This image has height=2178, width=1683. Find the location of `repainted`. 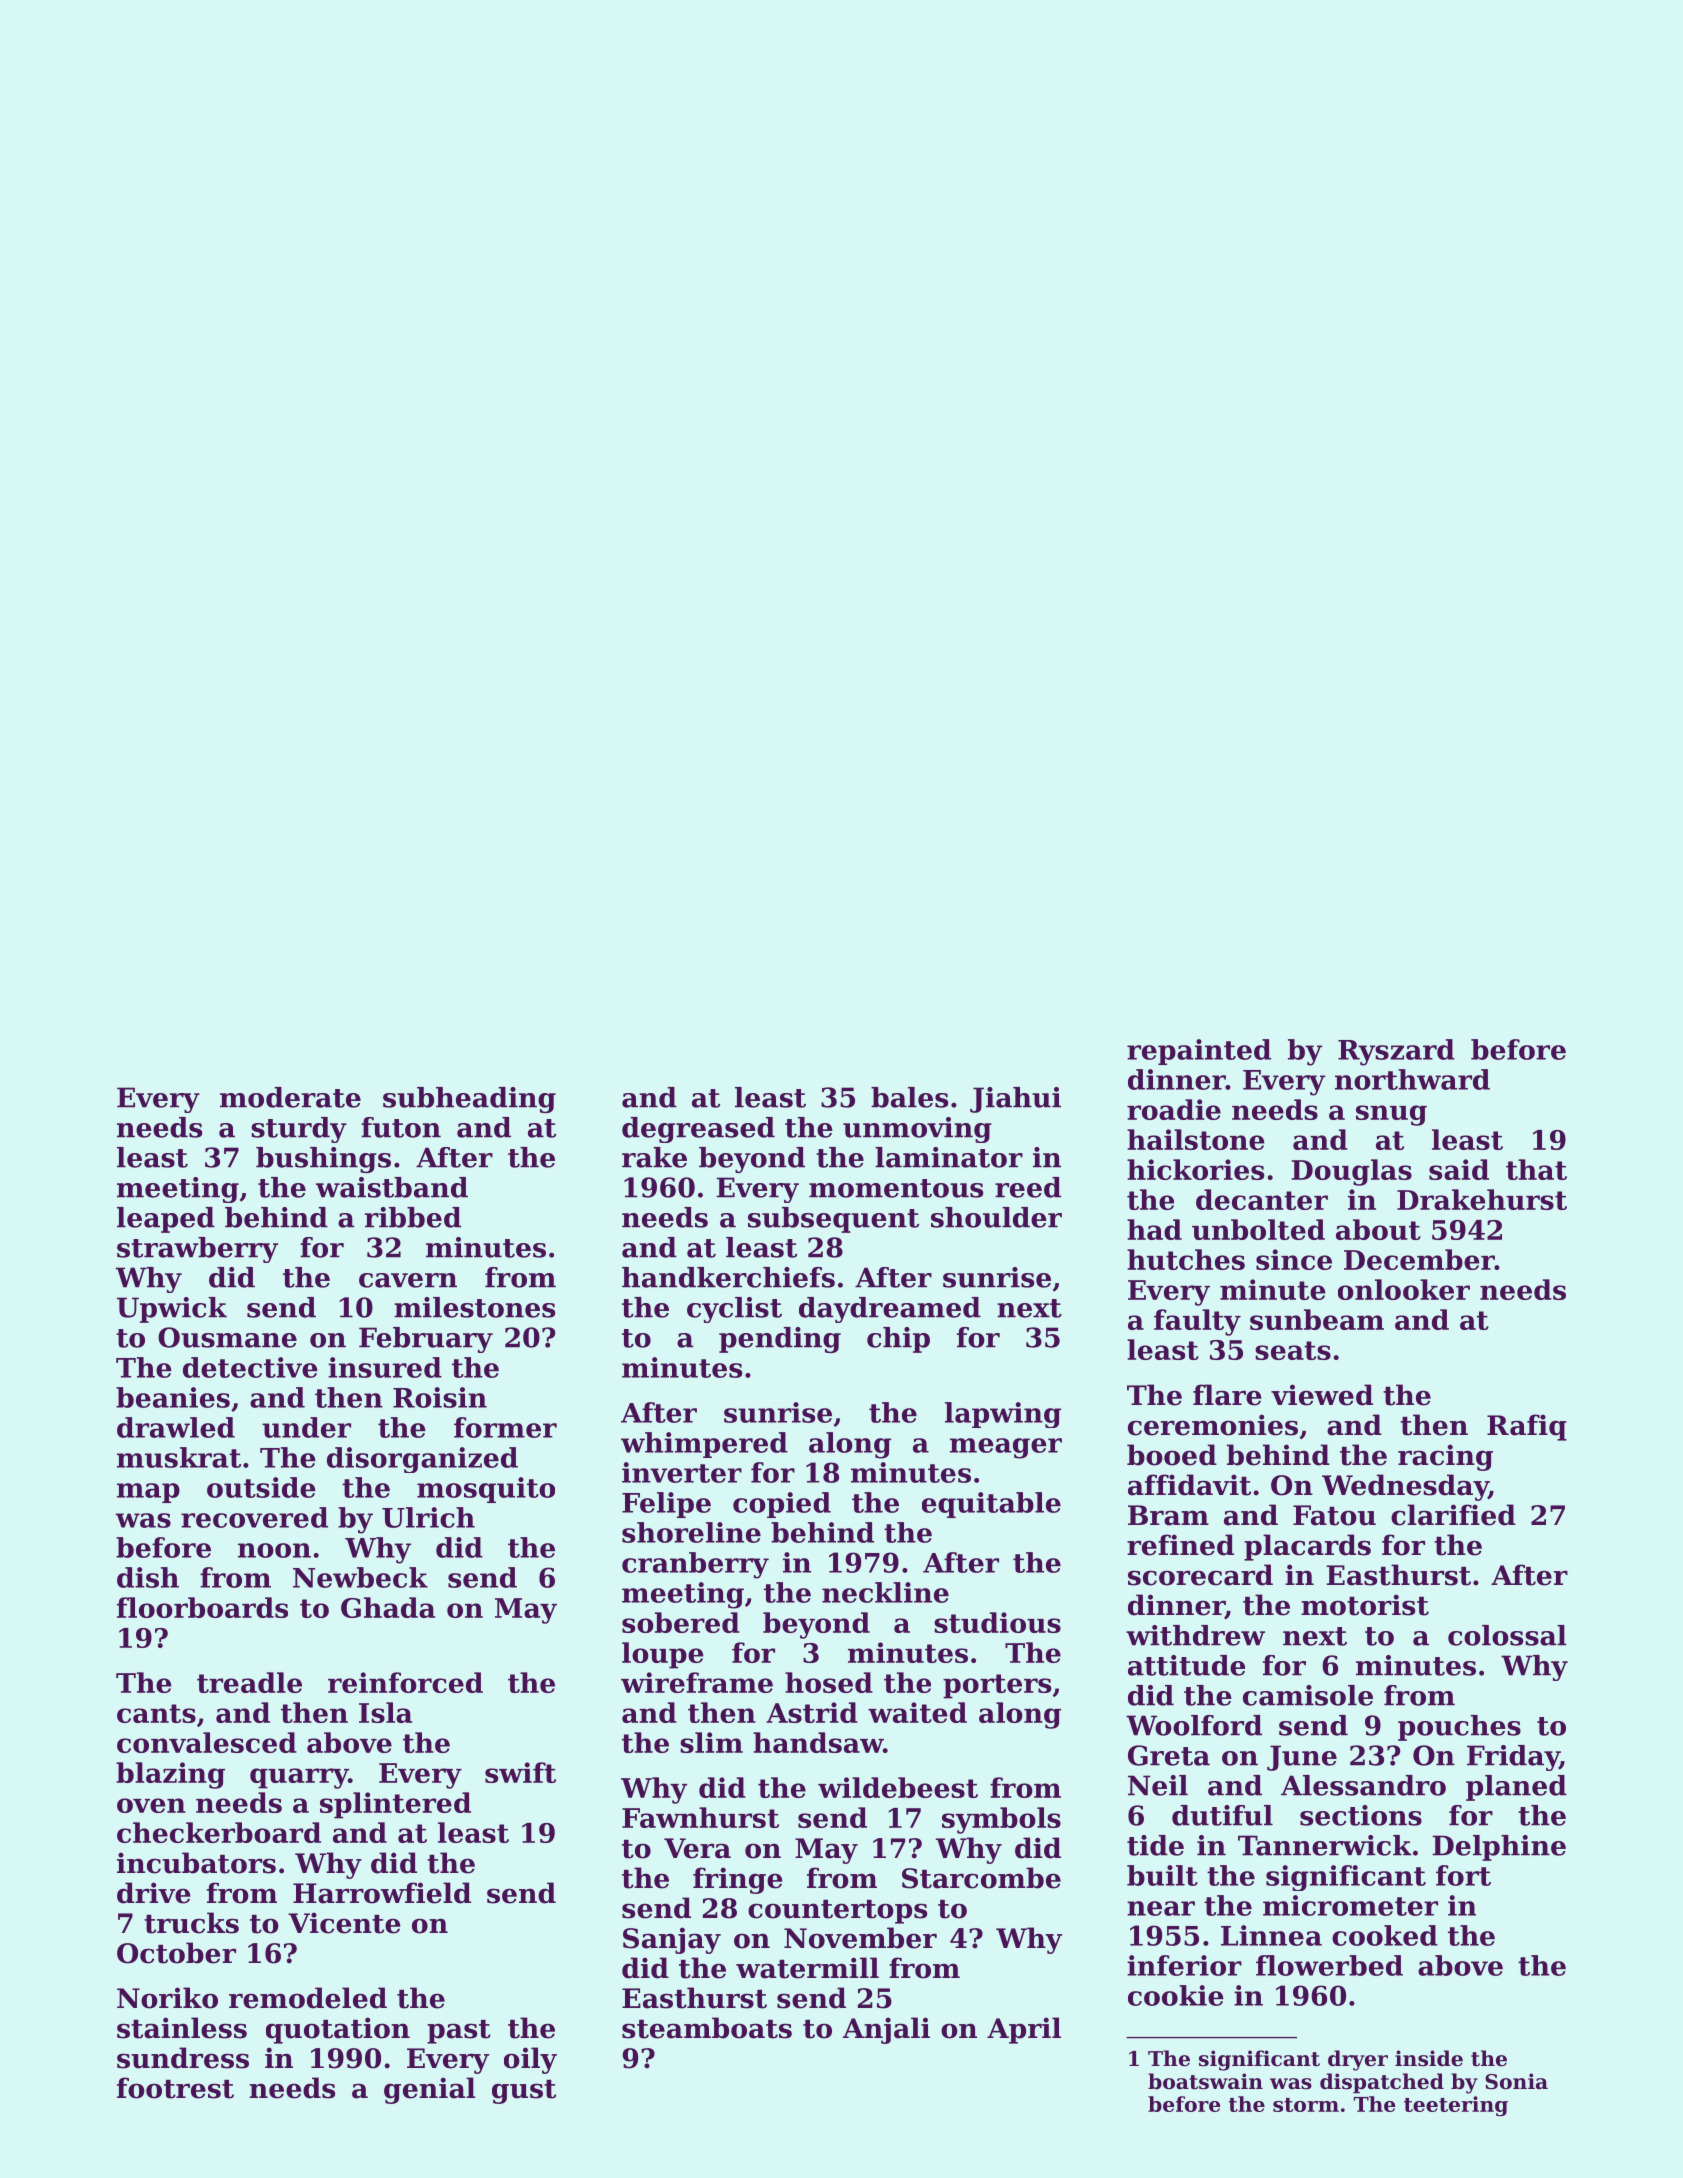

repainted is located at coordinates (1199, 1052).
